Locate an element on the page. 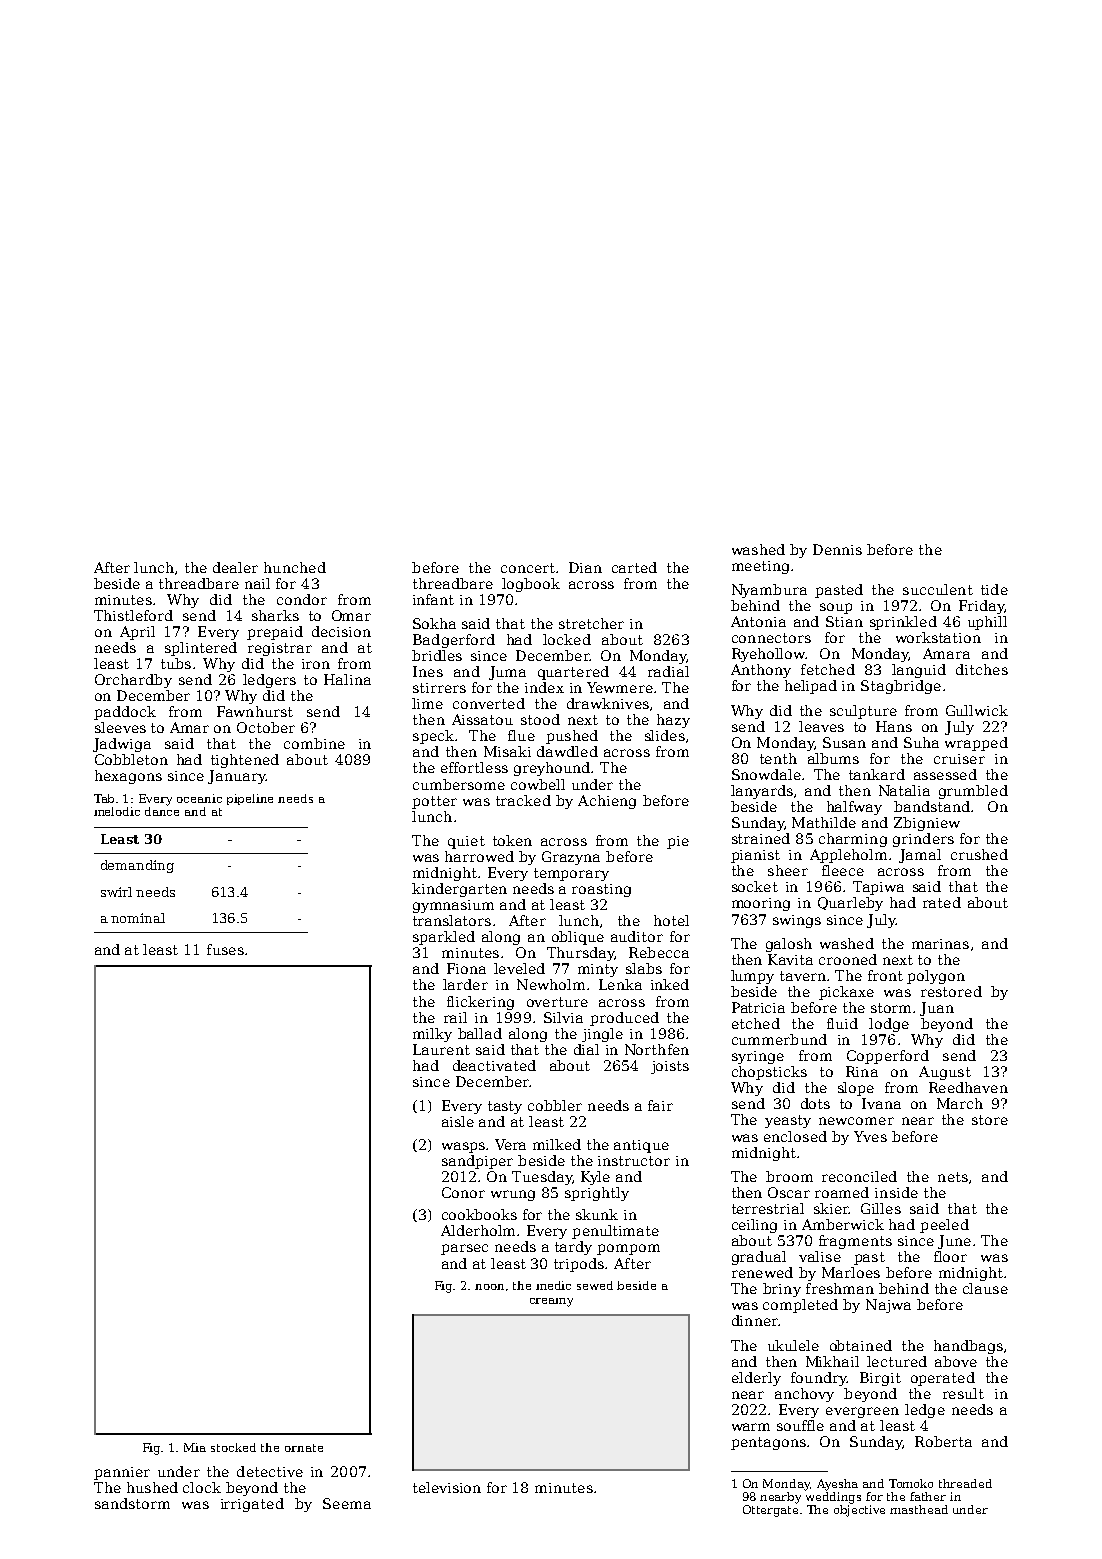 This image has width=1102, height=1559. sleeves is located at coordinates (120, 727).
